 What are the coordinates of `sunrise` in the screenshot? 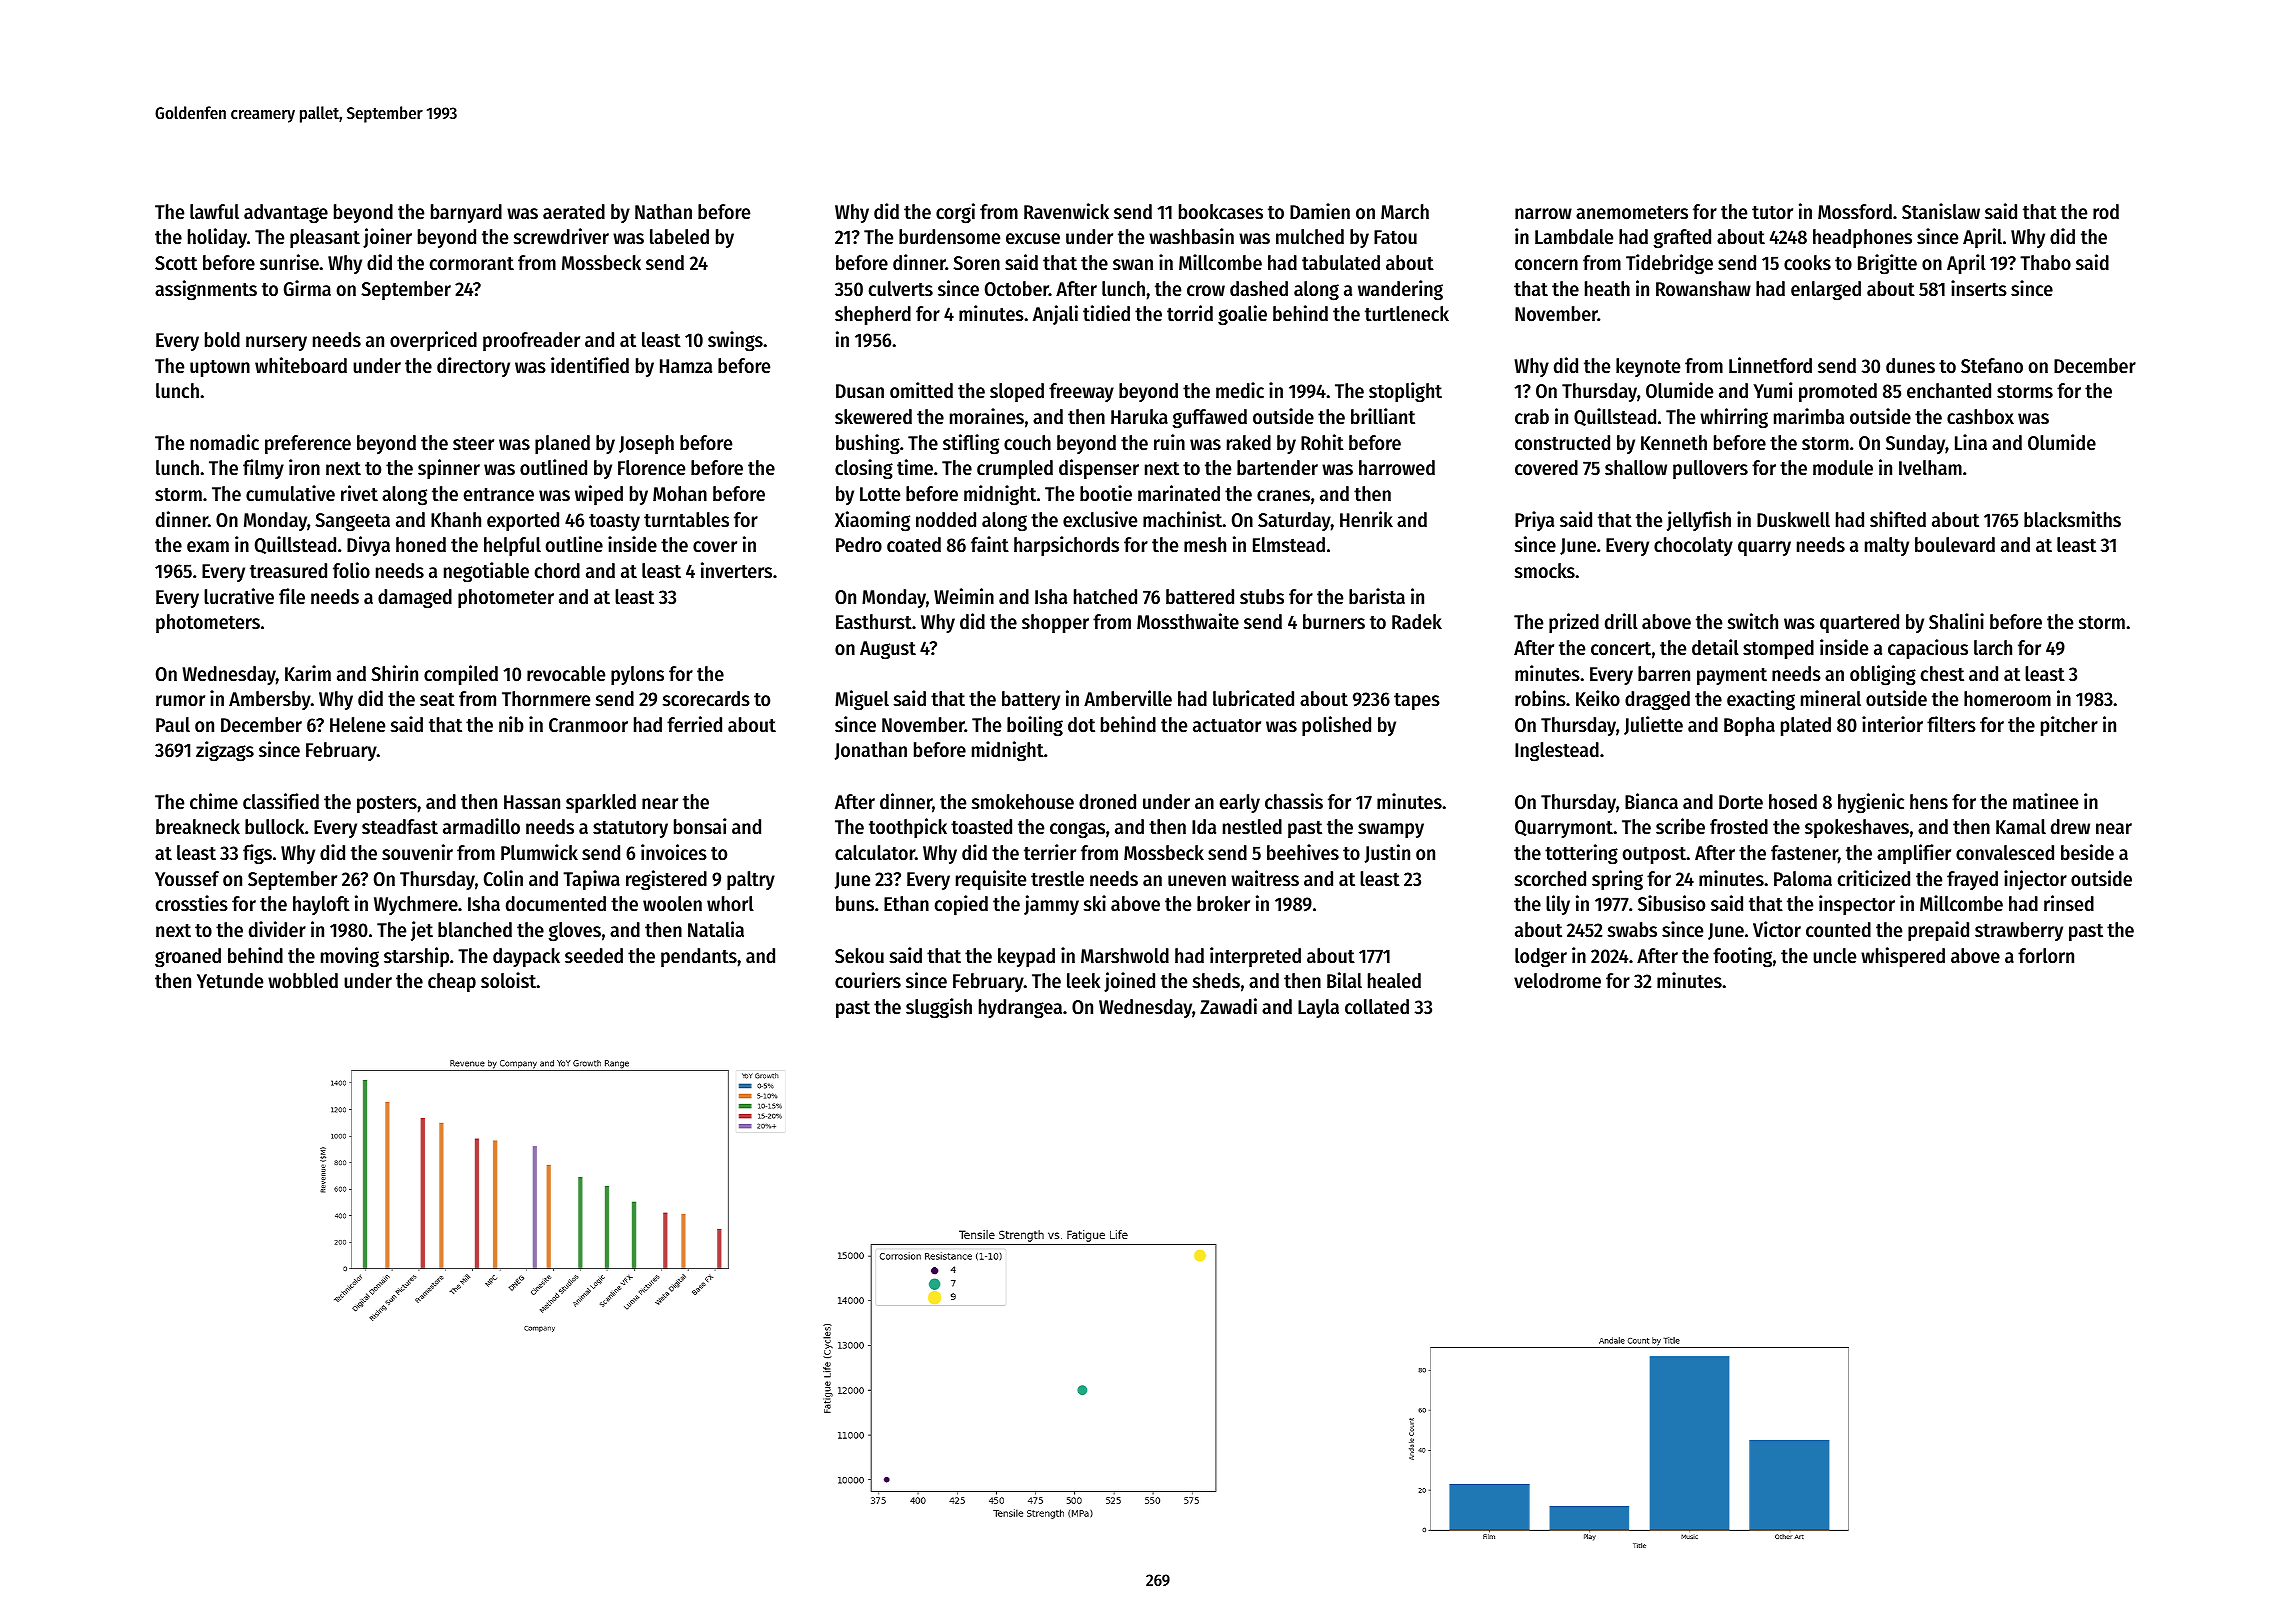 It's located at (289, 262).
